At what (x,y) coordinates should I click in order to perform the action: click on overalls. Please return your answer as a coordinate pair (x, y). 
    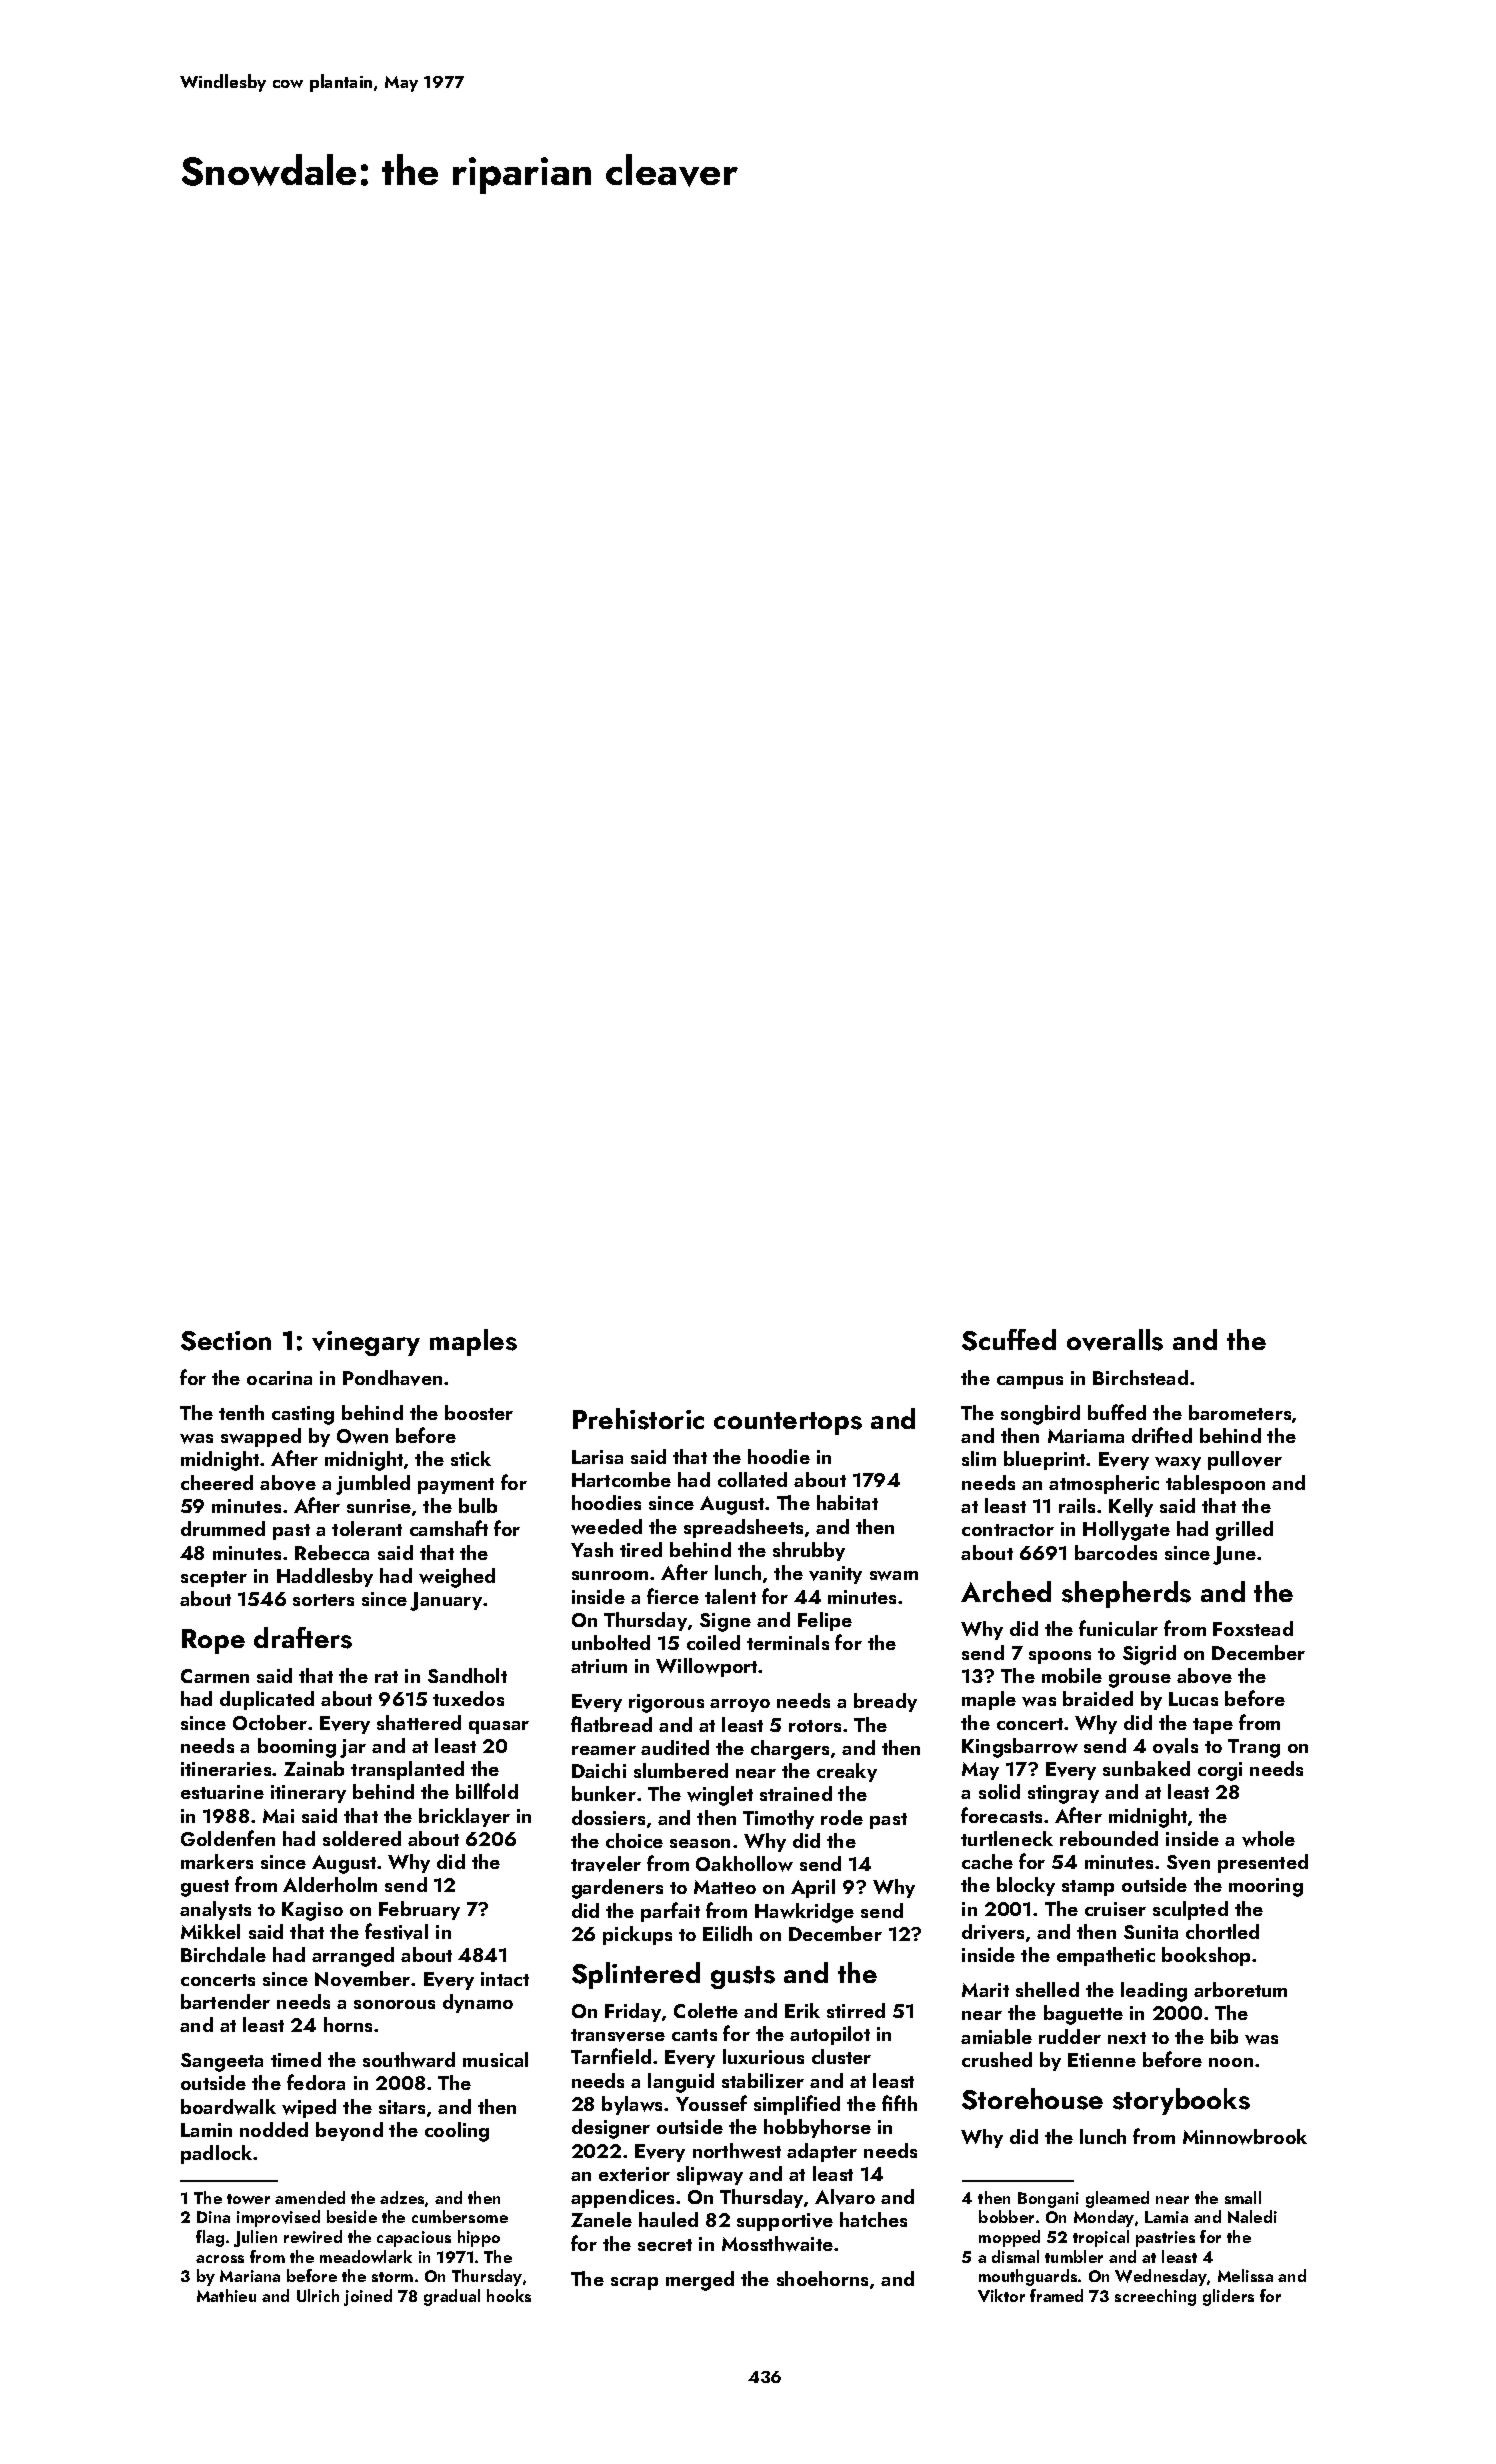
    Looking at the image, I should click on (1115, 1340).
